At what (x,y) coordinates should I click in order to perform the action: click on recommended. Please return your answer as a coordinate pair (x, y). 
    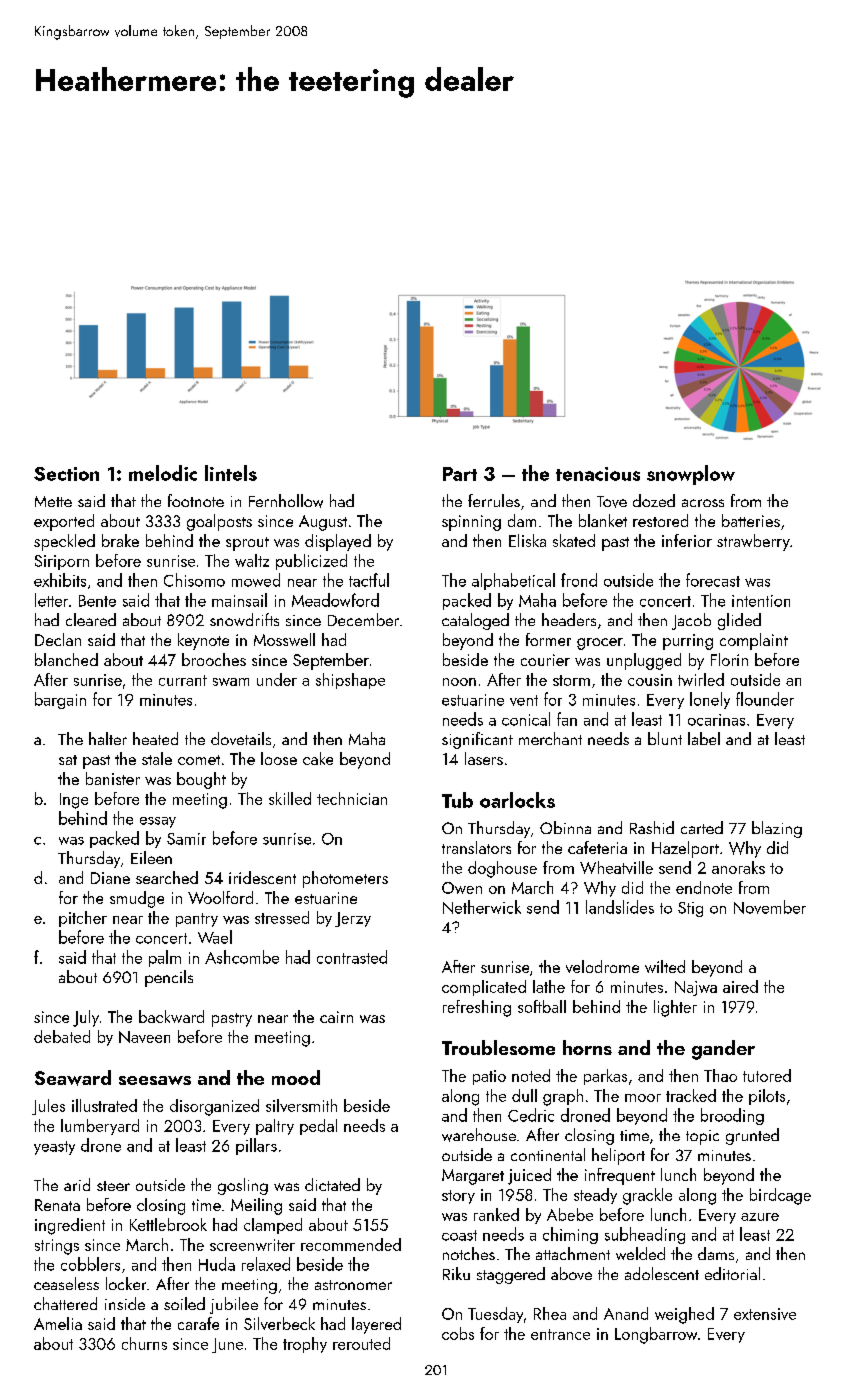
    Looking at the image, I should click on (351, 1244).
